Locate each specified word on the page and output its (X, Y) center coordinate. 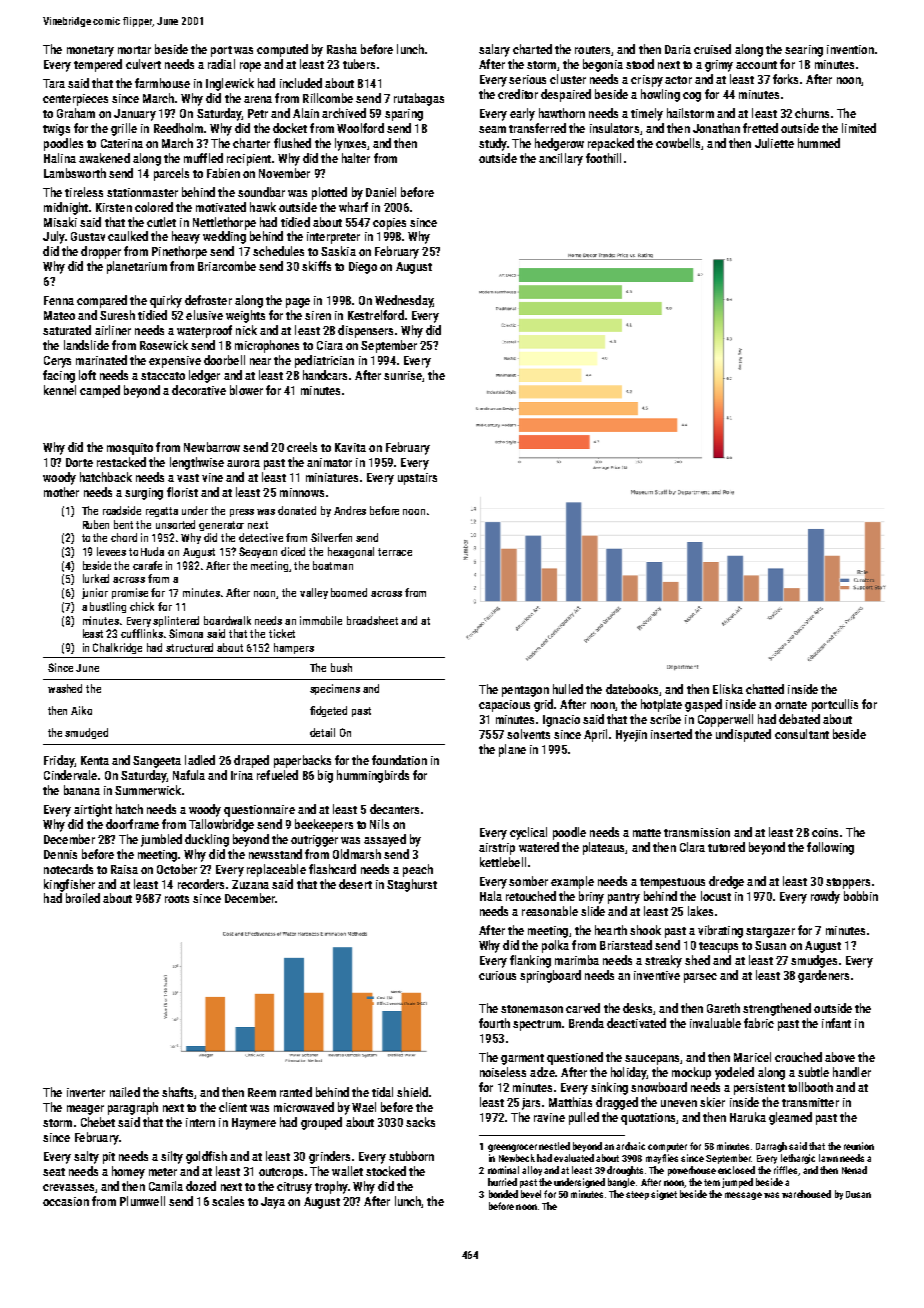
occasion (66, 1201)
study (493, 144)
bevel (531, 1194)
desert (355, 884)
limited (859, 128)
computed (282, 50)
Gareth (723, 1008)
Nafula (189, 775)
